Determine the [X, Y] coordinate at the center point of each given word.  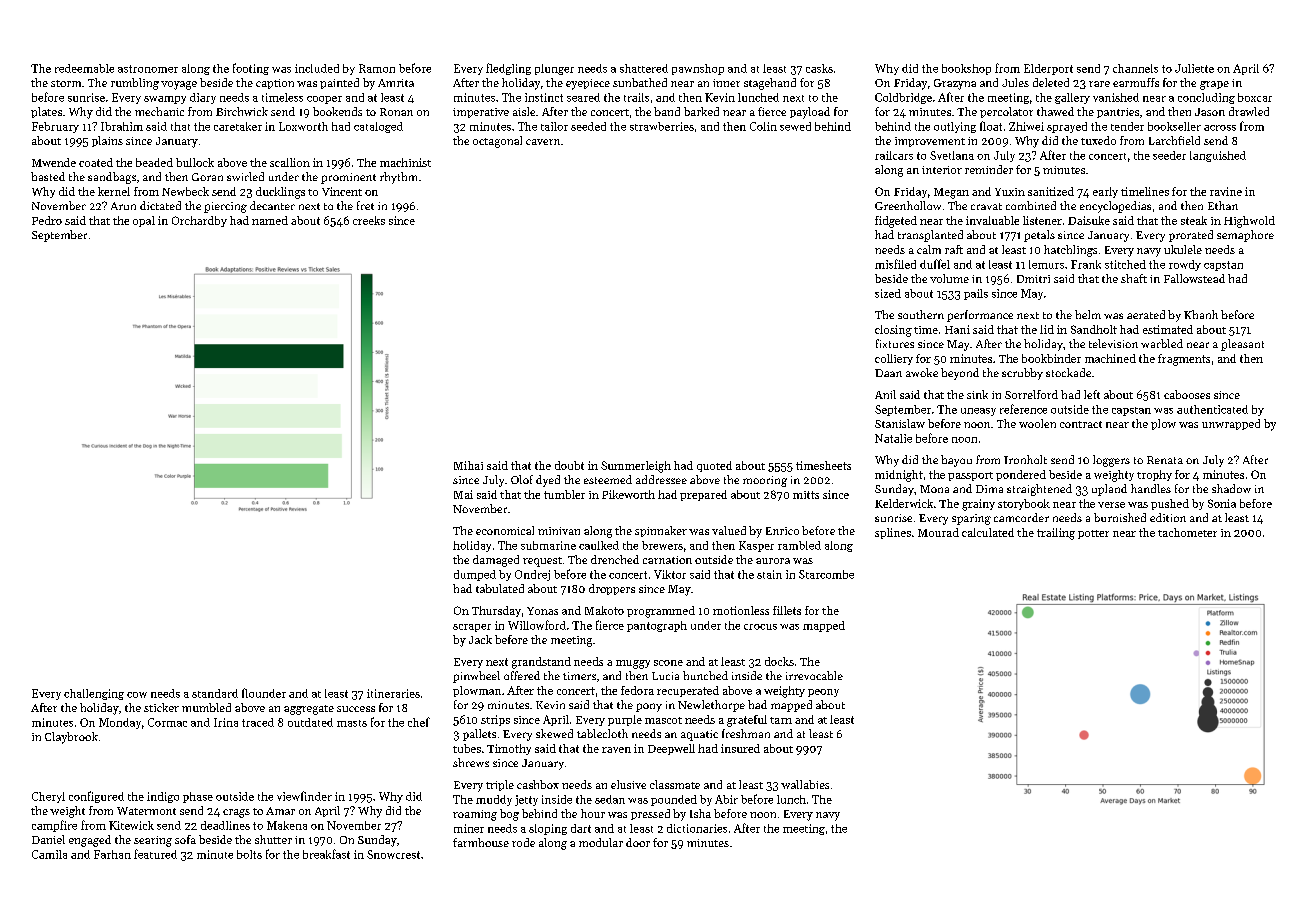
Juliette [1194, 68]
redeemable [84, 68]
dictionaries [697, 828]
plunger [554, 69]
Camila [49, 854]
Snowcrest [393, 854]
